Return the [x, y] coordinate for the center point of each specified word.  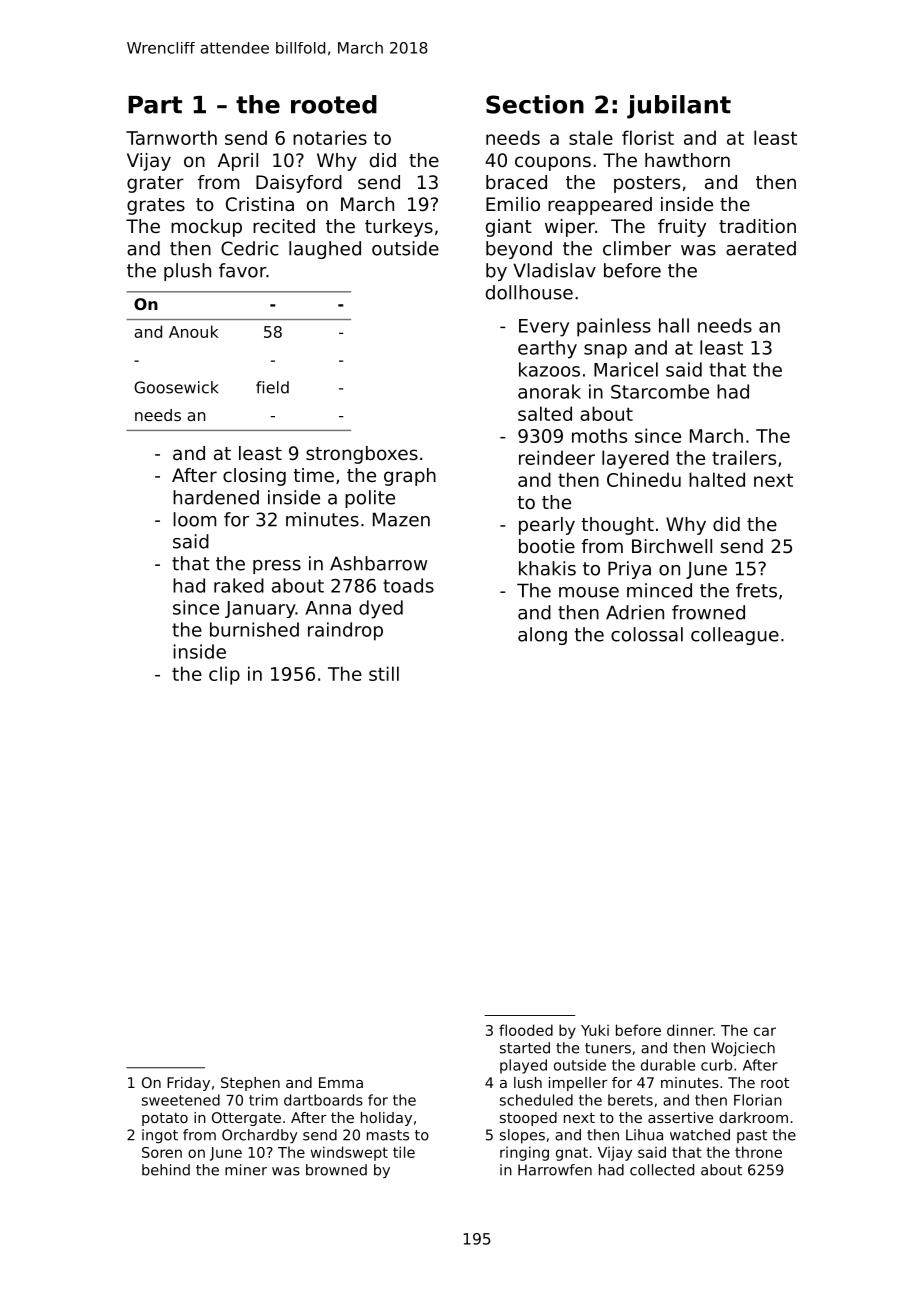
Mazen [401, 519]
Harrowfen [555, 1170]
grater [155, 184]
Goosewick [176, 387]
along [542, 636]
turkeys [399, 228]
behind [166, 1170]
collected [662, 1170]
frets [756, 590]
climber [637, 248]
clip [224, 675]
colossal [647, 634]
